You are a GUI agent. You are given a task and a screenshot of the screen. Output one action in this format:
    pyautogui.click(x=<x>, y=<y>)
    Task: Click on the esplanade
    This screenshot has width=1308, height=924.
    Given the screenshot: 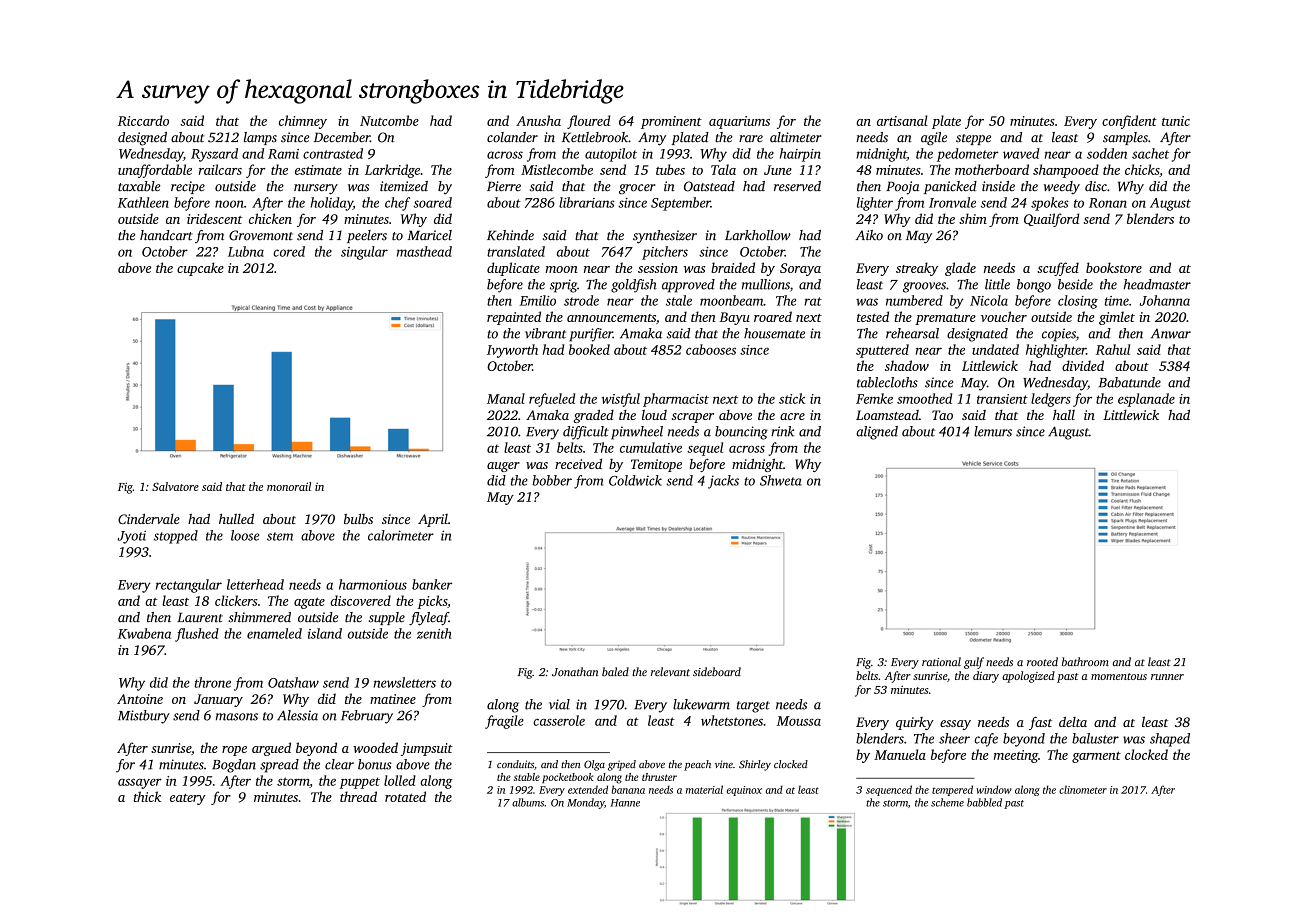 What is the action you would take?
    pyautogui.click(x=1146, y=400)
